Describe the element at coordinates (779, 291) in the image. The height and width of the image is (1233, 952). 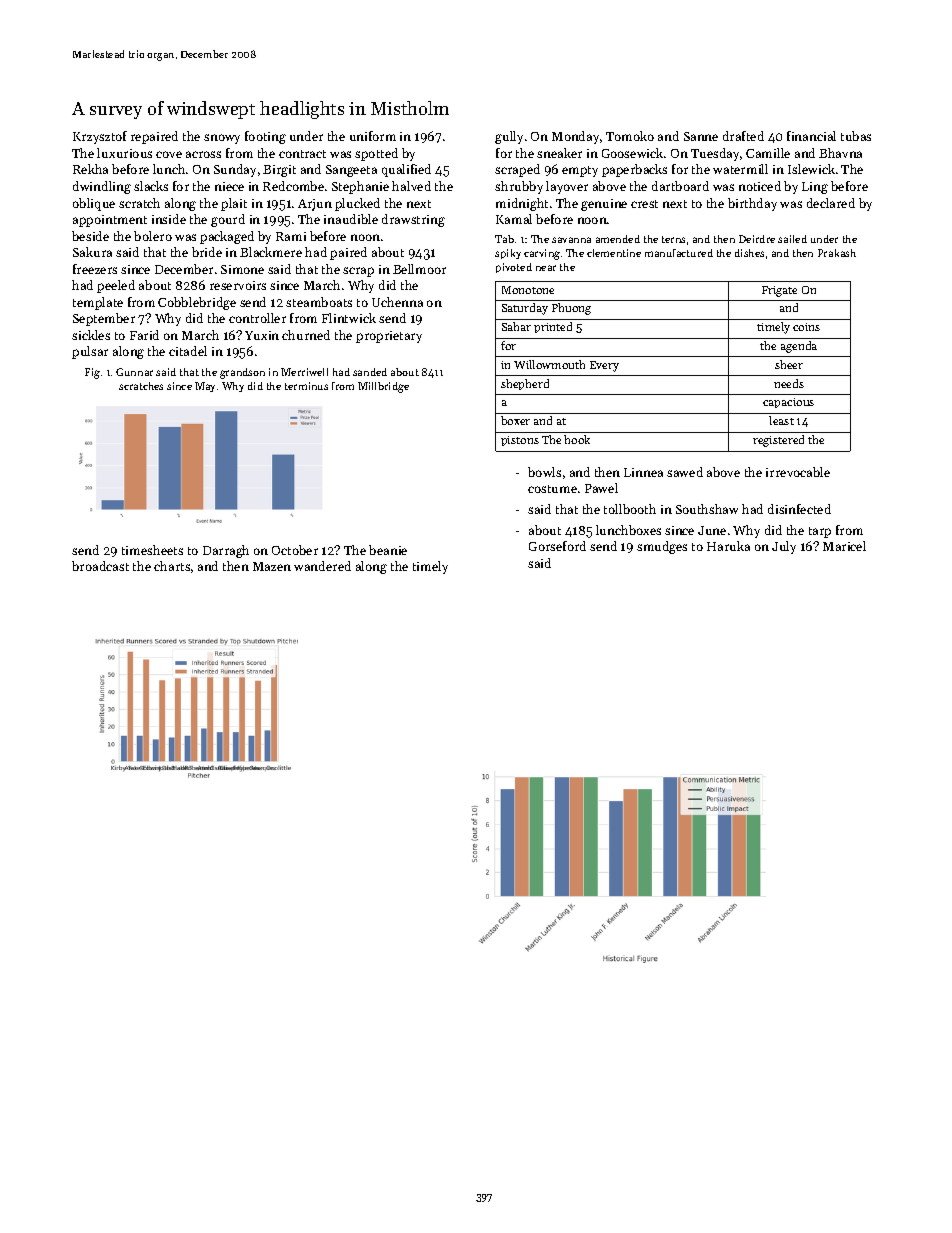
I see `Frigate` at that location.
